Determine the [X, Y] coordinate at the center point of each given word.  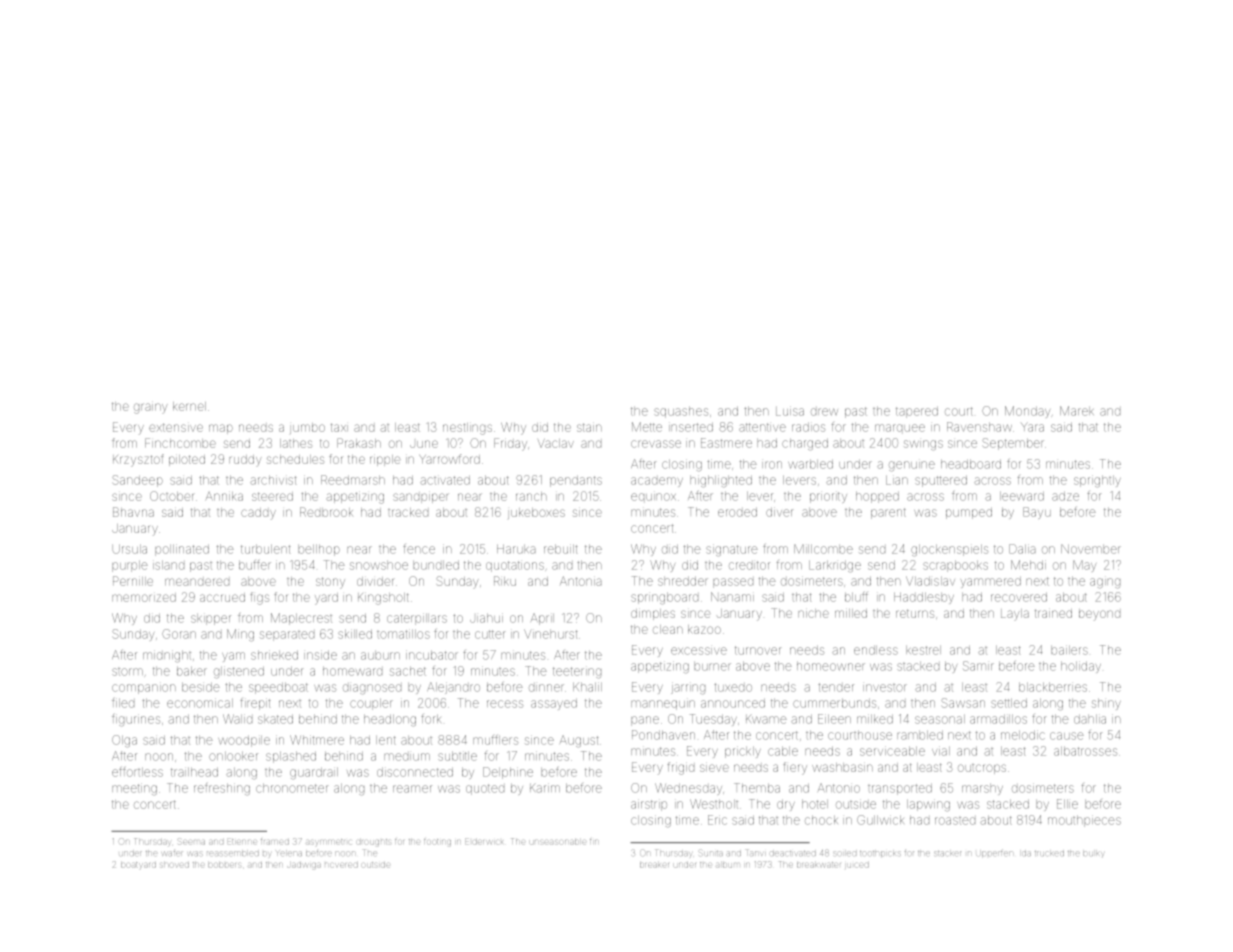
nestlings [467, 429]
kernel [189, 406]
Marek [1077, 411]
